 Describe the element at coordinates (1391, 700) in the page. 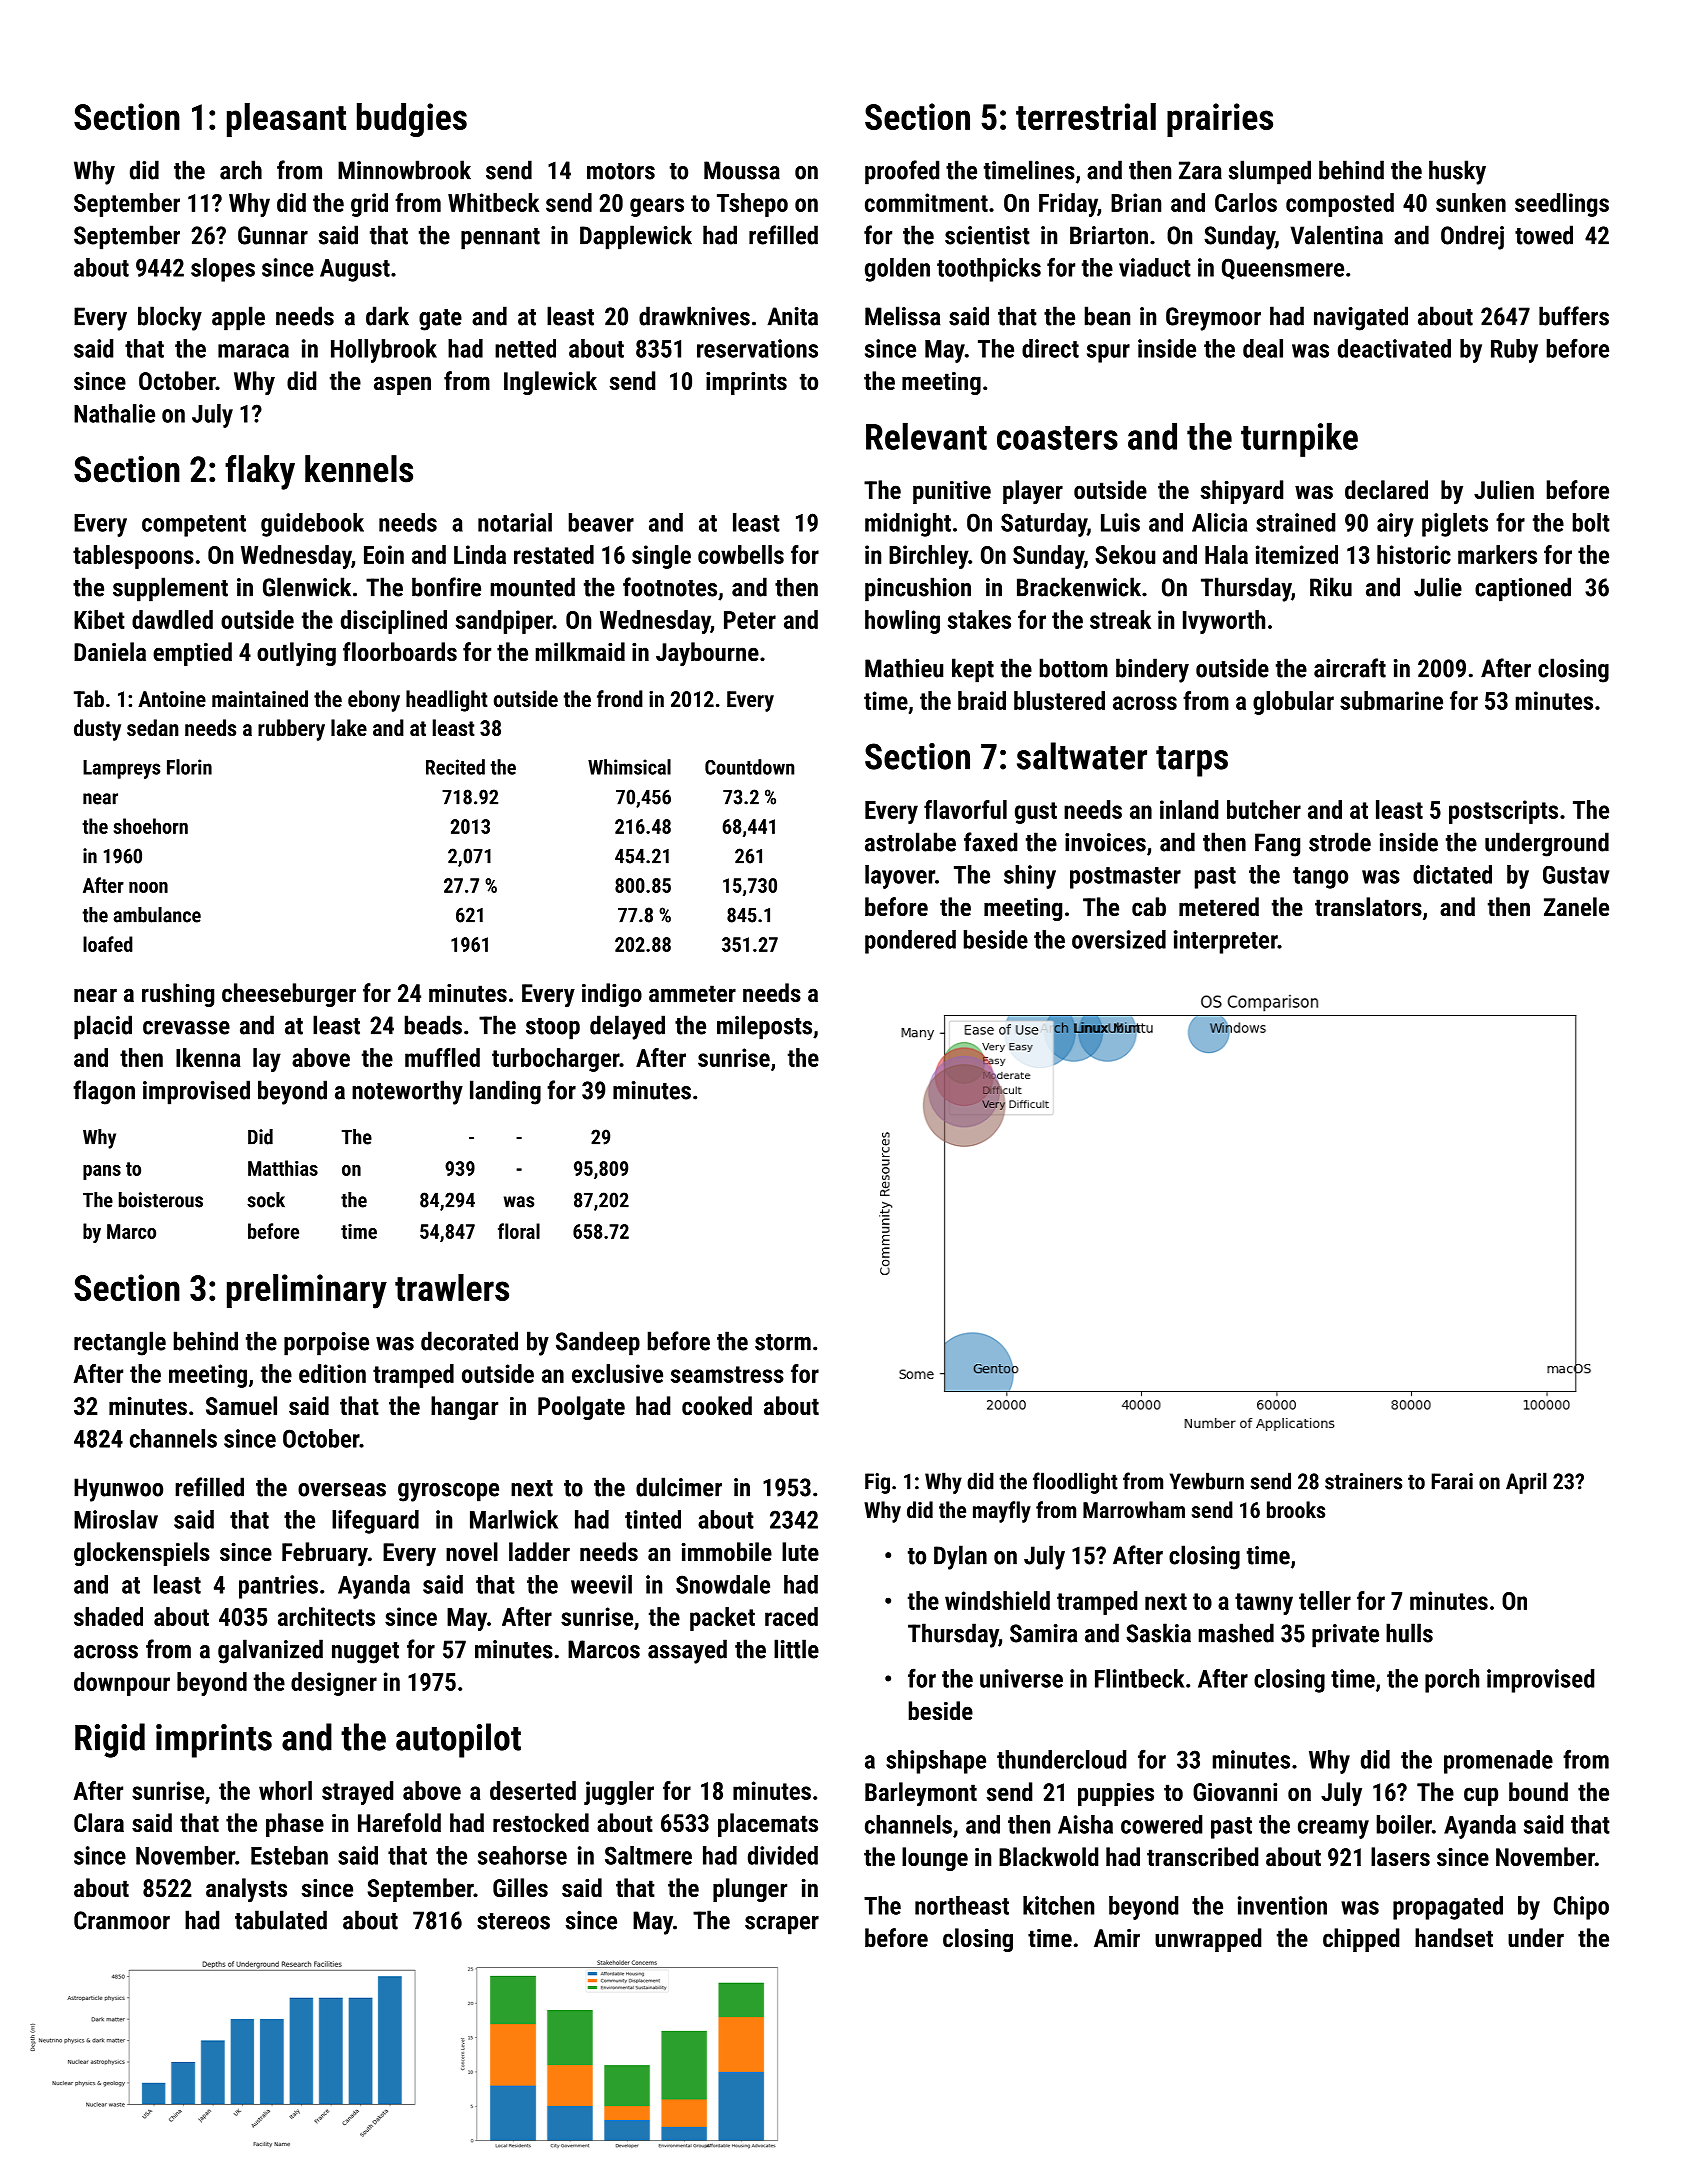

I see `submarine` at that location.
